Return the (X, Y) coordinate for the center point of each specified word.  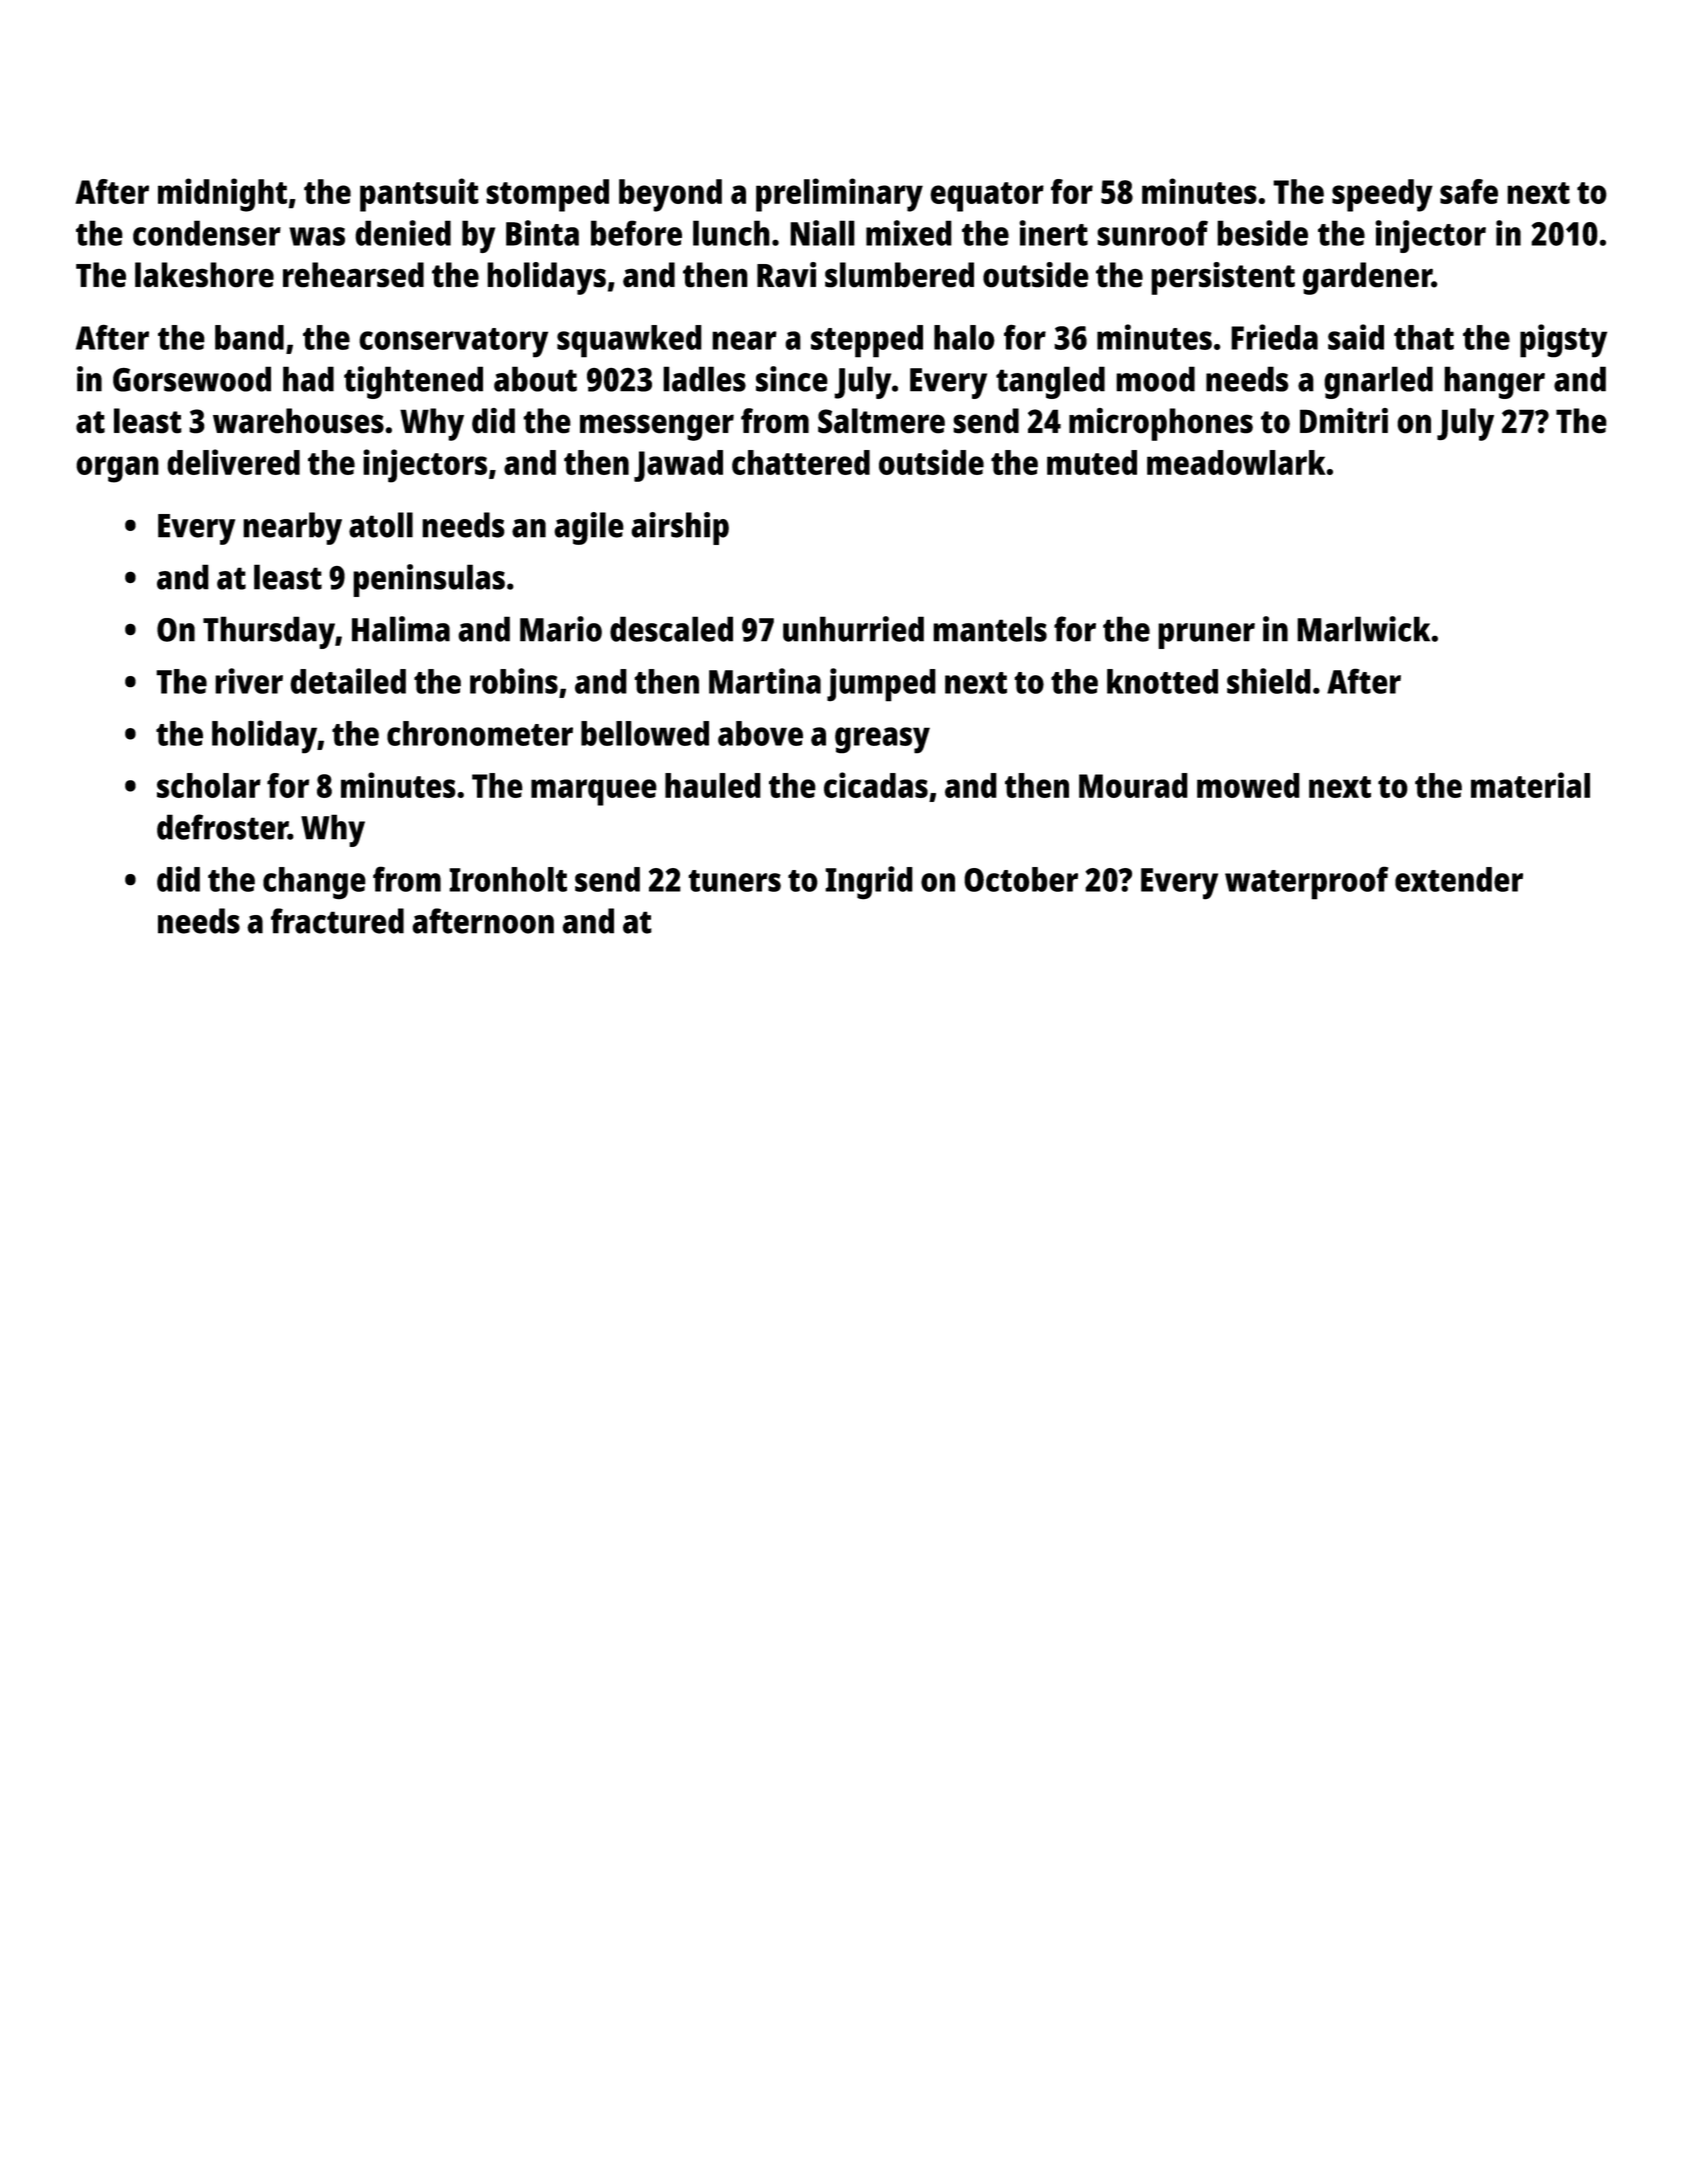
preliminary (839, 195)
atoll (381, 525)
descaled (671, 629)
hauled (713, 785)
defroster (222, 827)
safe (1469, 191)
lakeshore (204, 275)
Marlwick (1363, 629)
